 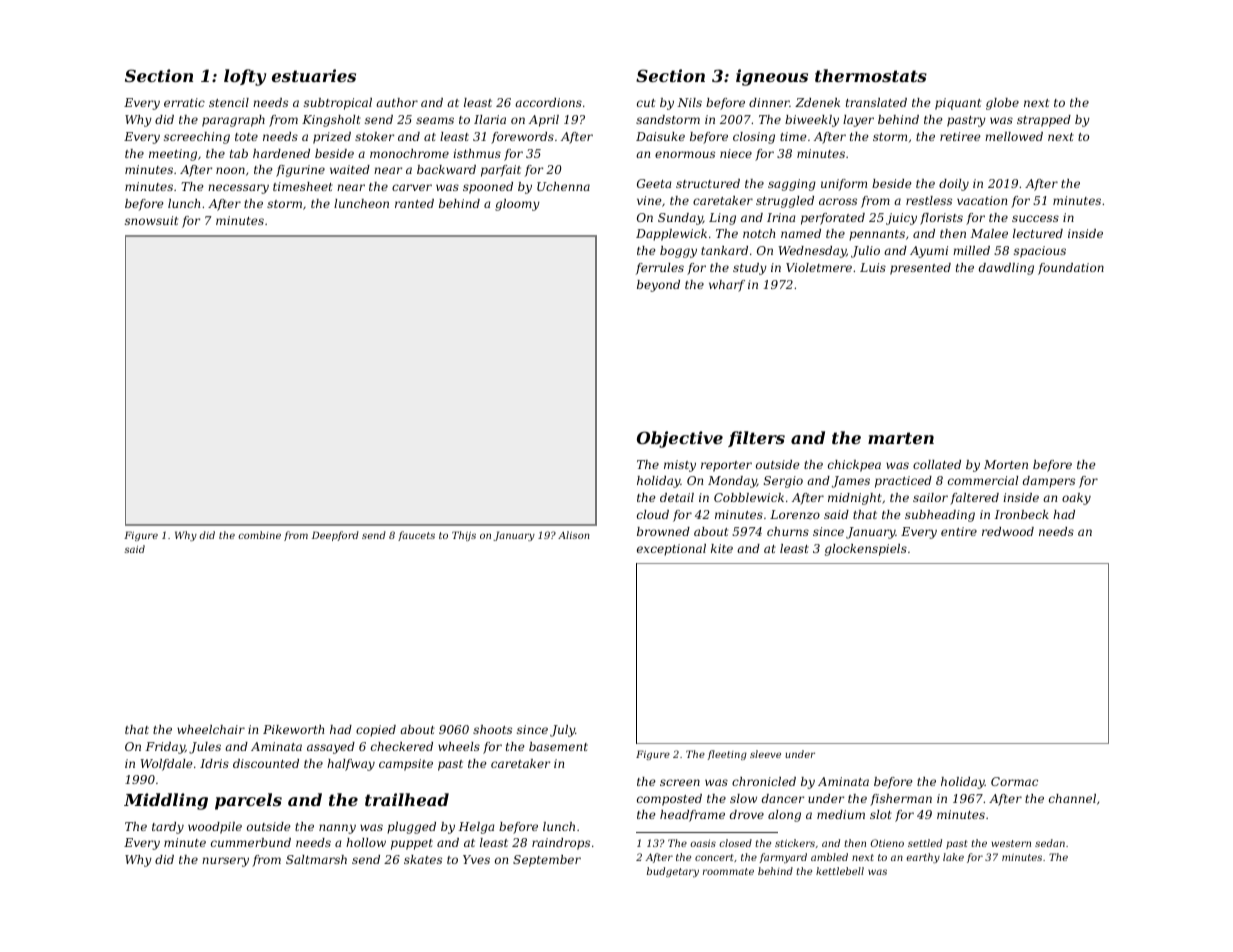 What do you see at coordinates (854, 466) in the document?
I see `chickpea` at bounding box center [854, 466].
